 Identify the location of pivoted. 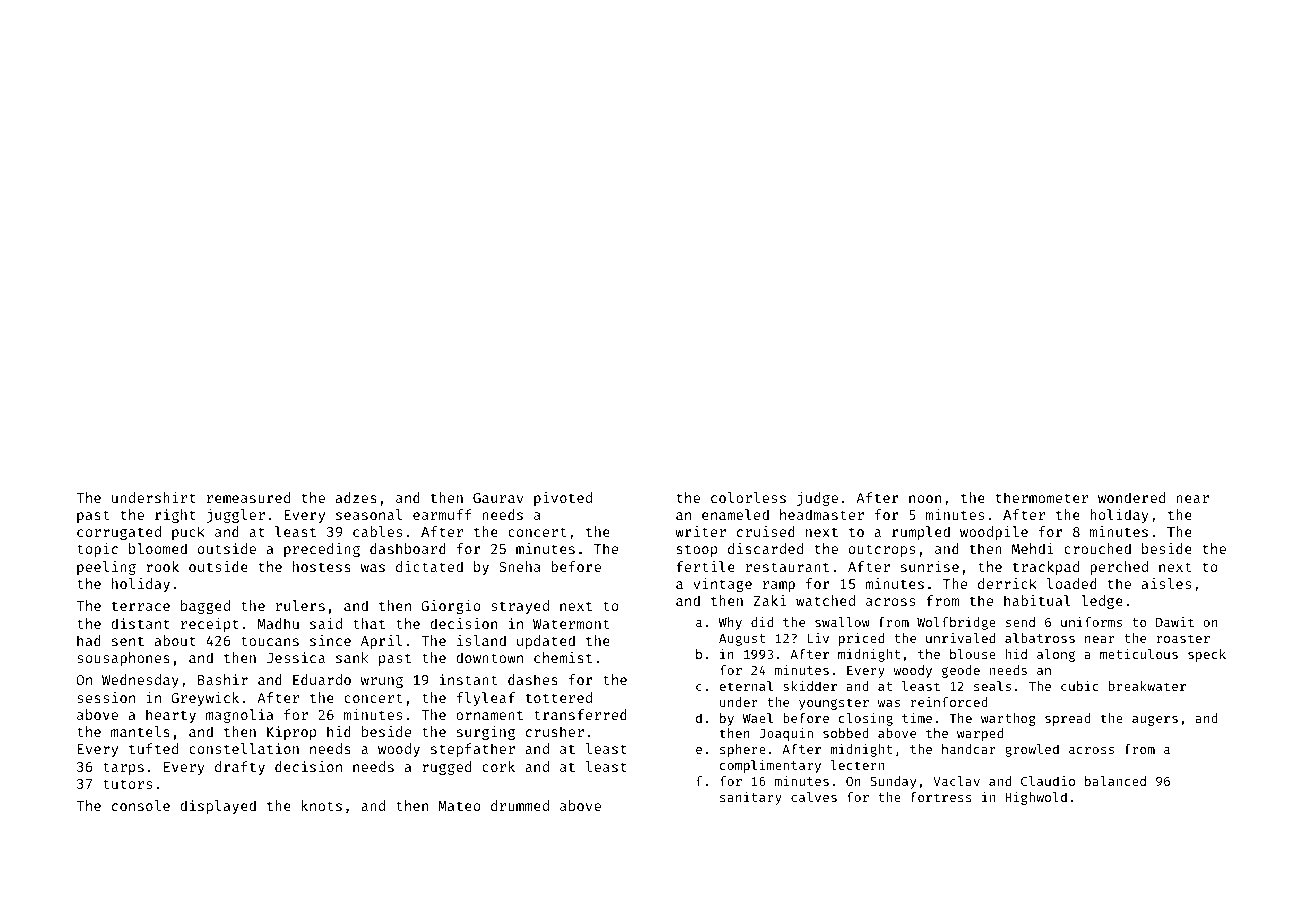
(563, 499).
